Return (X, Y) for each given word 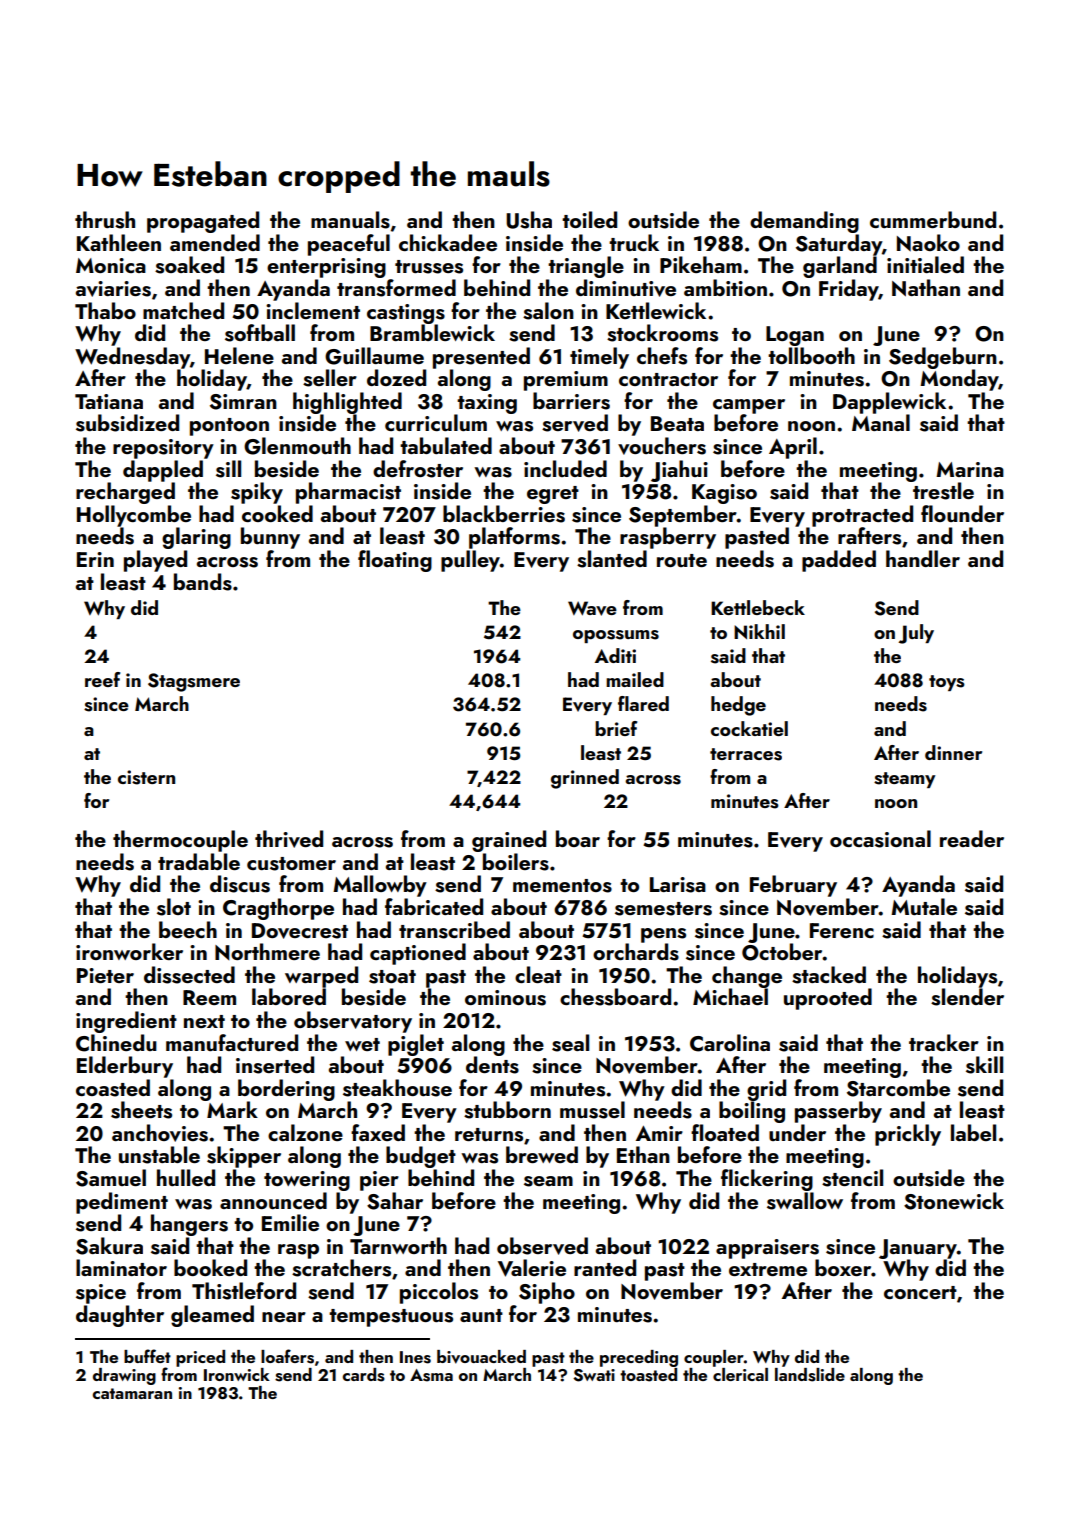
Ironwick (237, 1374)
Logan (795, 336)
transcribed (454, 930)
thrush (105, 220)
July (916, 634)
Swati (594, 1375)
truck (634, 242)
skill (984, 1065)
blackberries (504, 514)
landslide (810, 1375)
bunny (270, 538)
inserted (275, 1065)
